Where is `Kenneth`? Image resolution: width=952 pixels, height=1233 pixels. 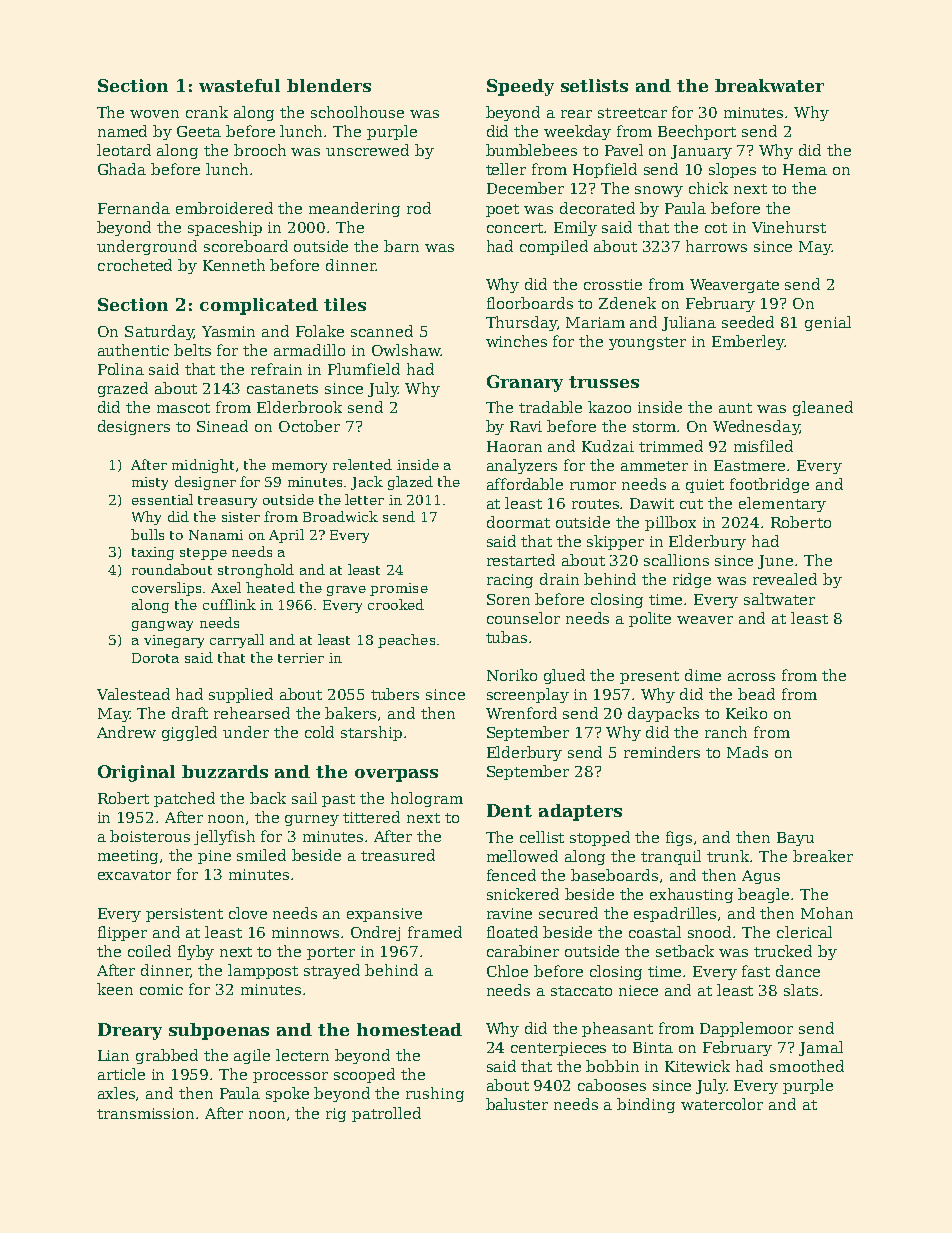
Kenneth is located at coordinates (234, 265).
